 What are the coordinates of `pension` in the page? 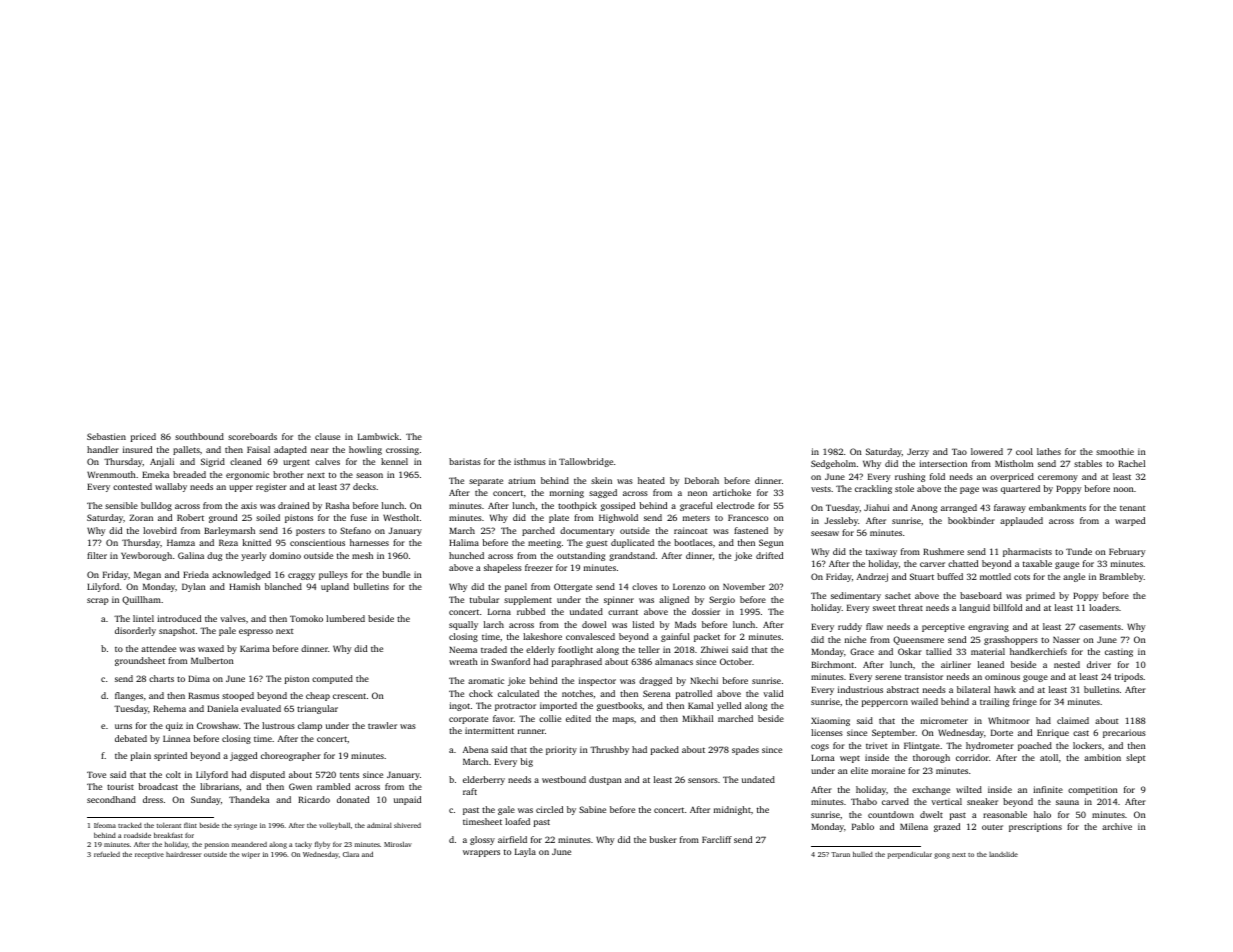 It's located at (217, 845).
